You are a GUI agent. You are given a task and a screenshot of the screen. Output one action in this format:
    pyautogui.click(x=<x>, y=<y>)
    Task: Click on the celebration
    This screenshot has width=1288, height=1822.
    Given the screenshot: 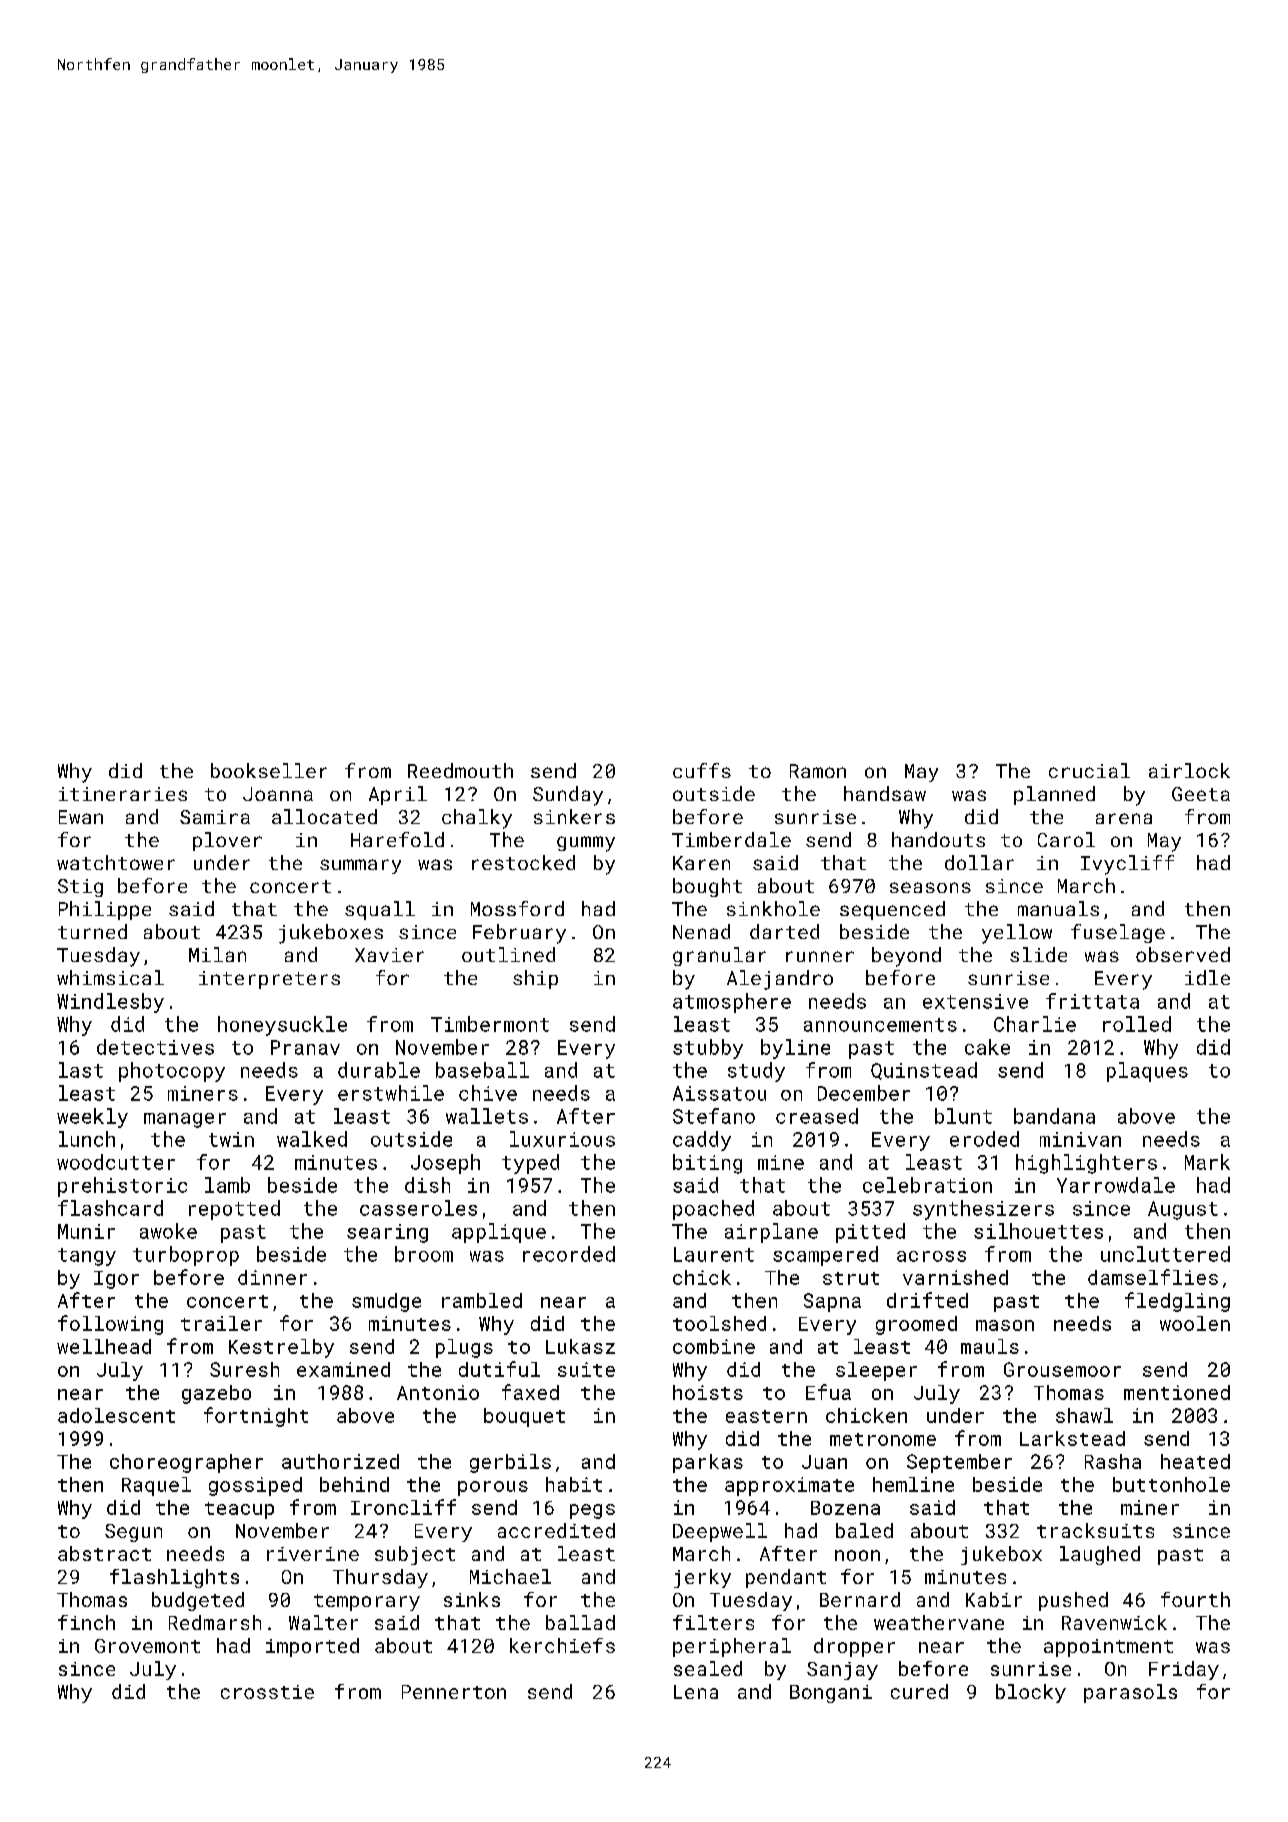 What is the action you would take?
    pyautogui.click(x=927, y=1185)
